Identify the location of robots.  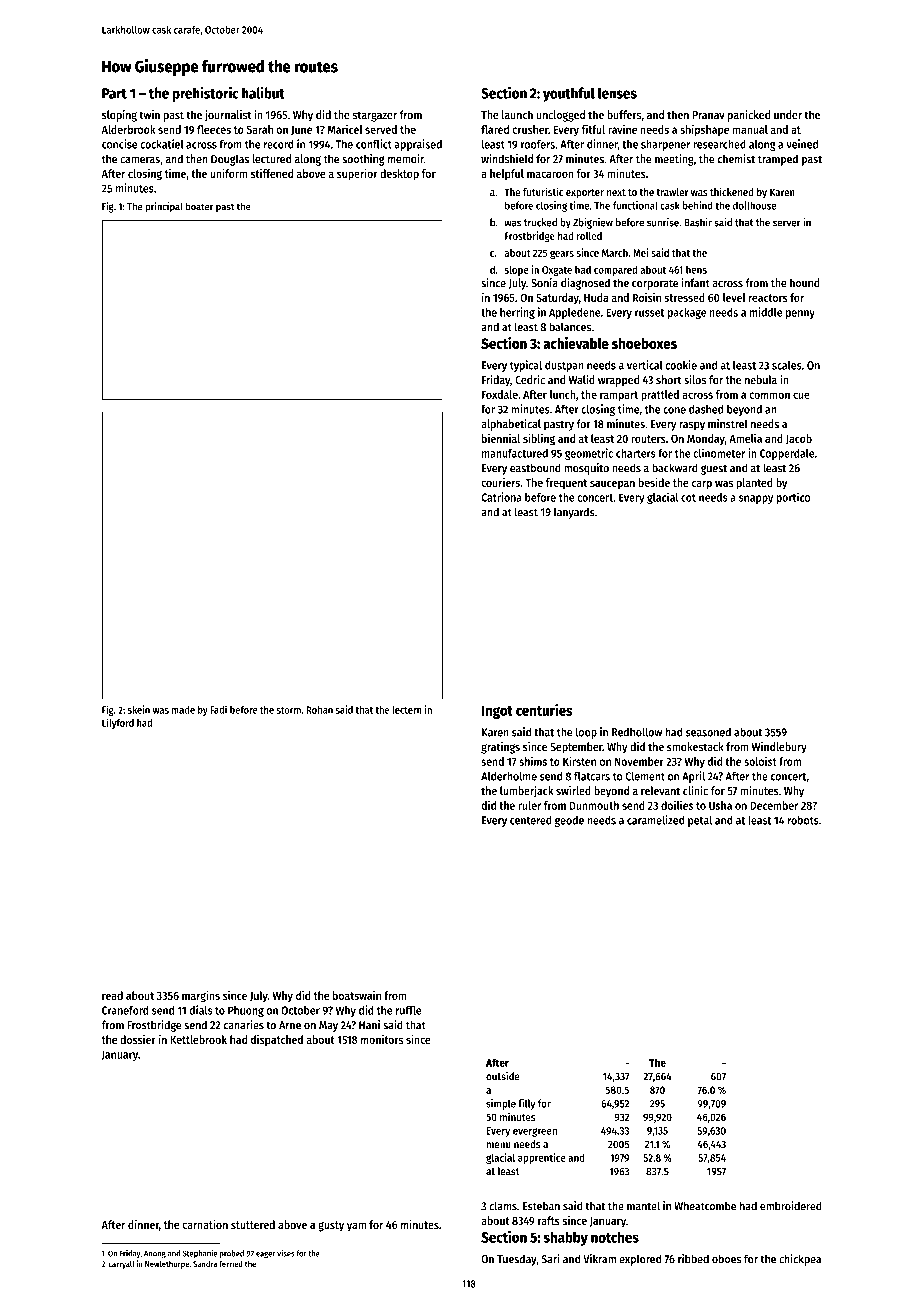
(803, 820).
